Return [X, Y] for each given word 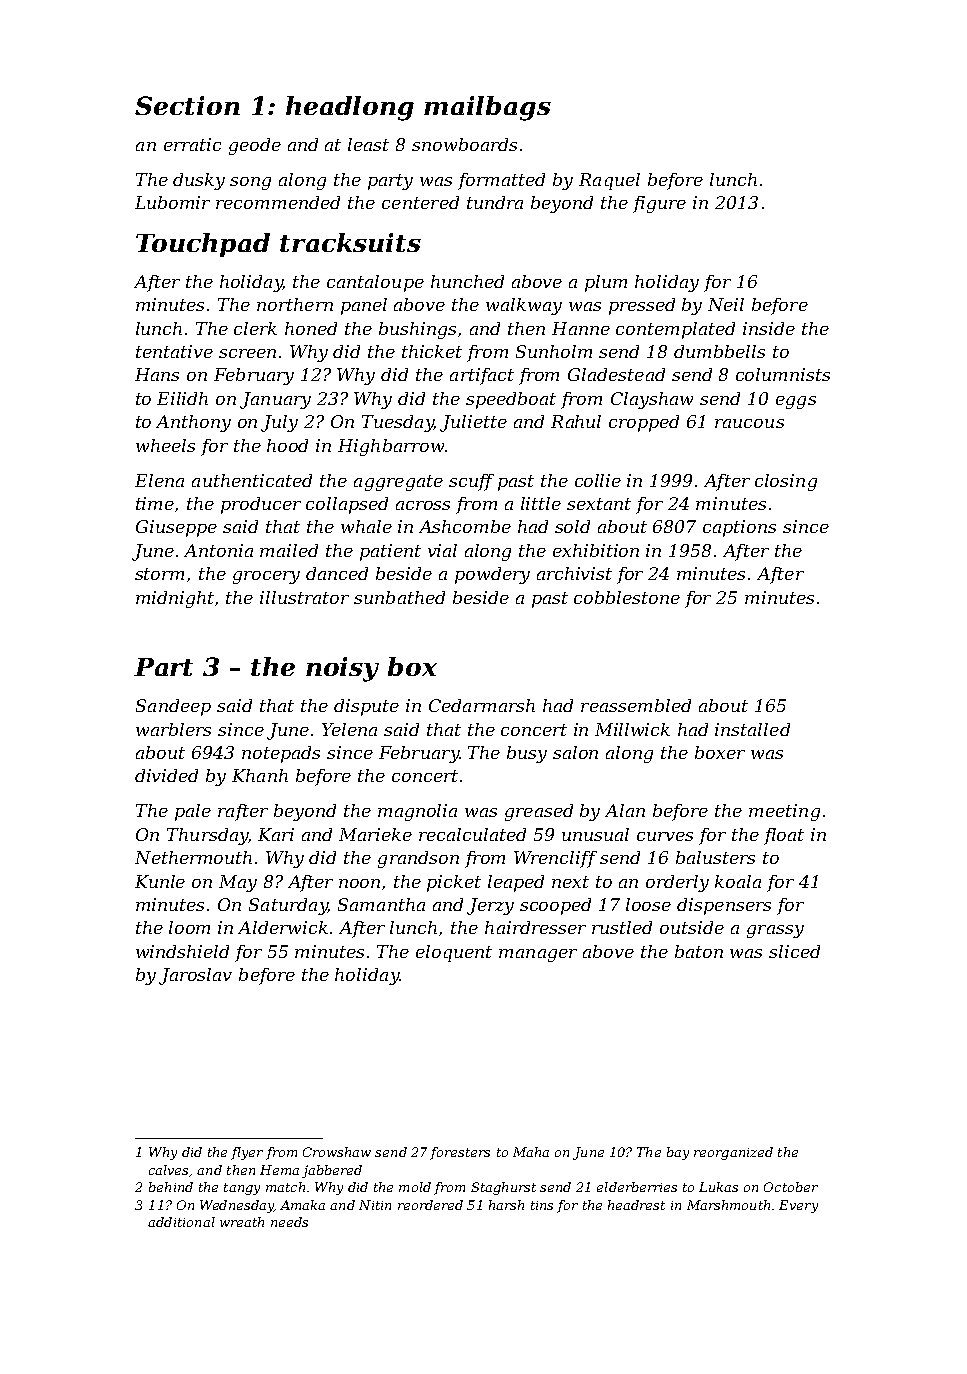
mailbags [487, 108]
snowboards [464, 144]
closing [786, 482]
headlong [350, 108]
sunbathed [399, 597]
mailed [289, 550]
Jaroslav [195, 976]
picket [454, 883]
